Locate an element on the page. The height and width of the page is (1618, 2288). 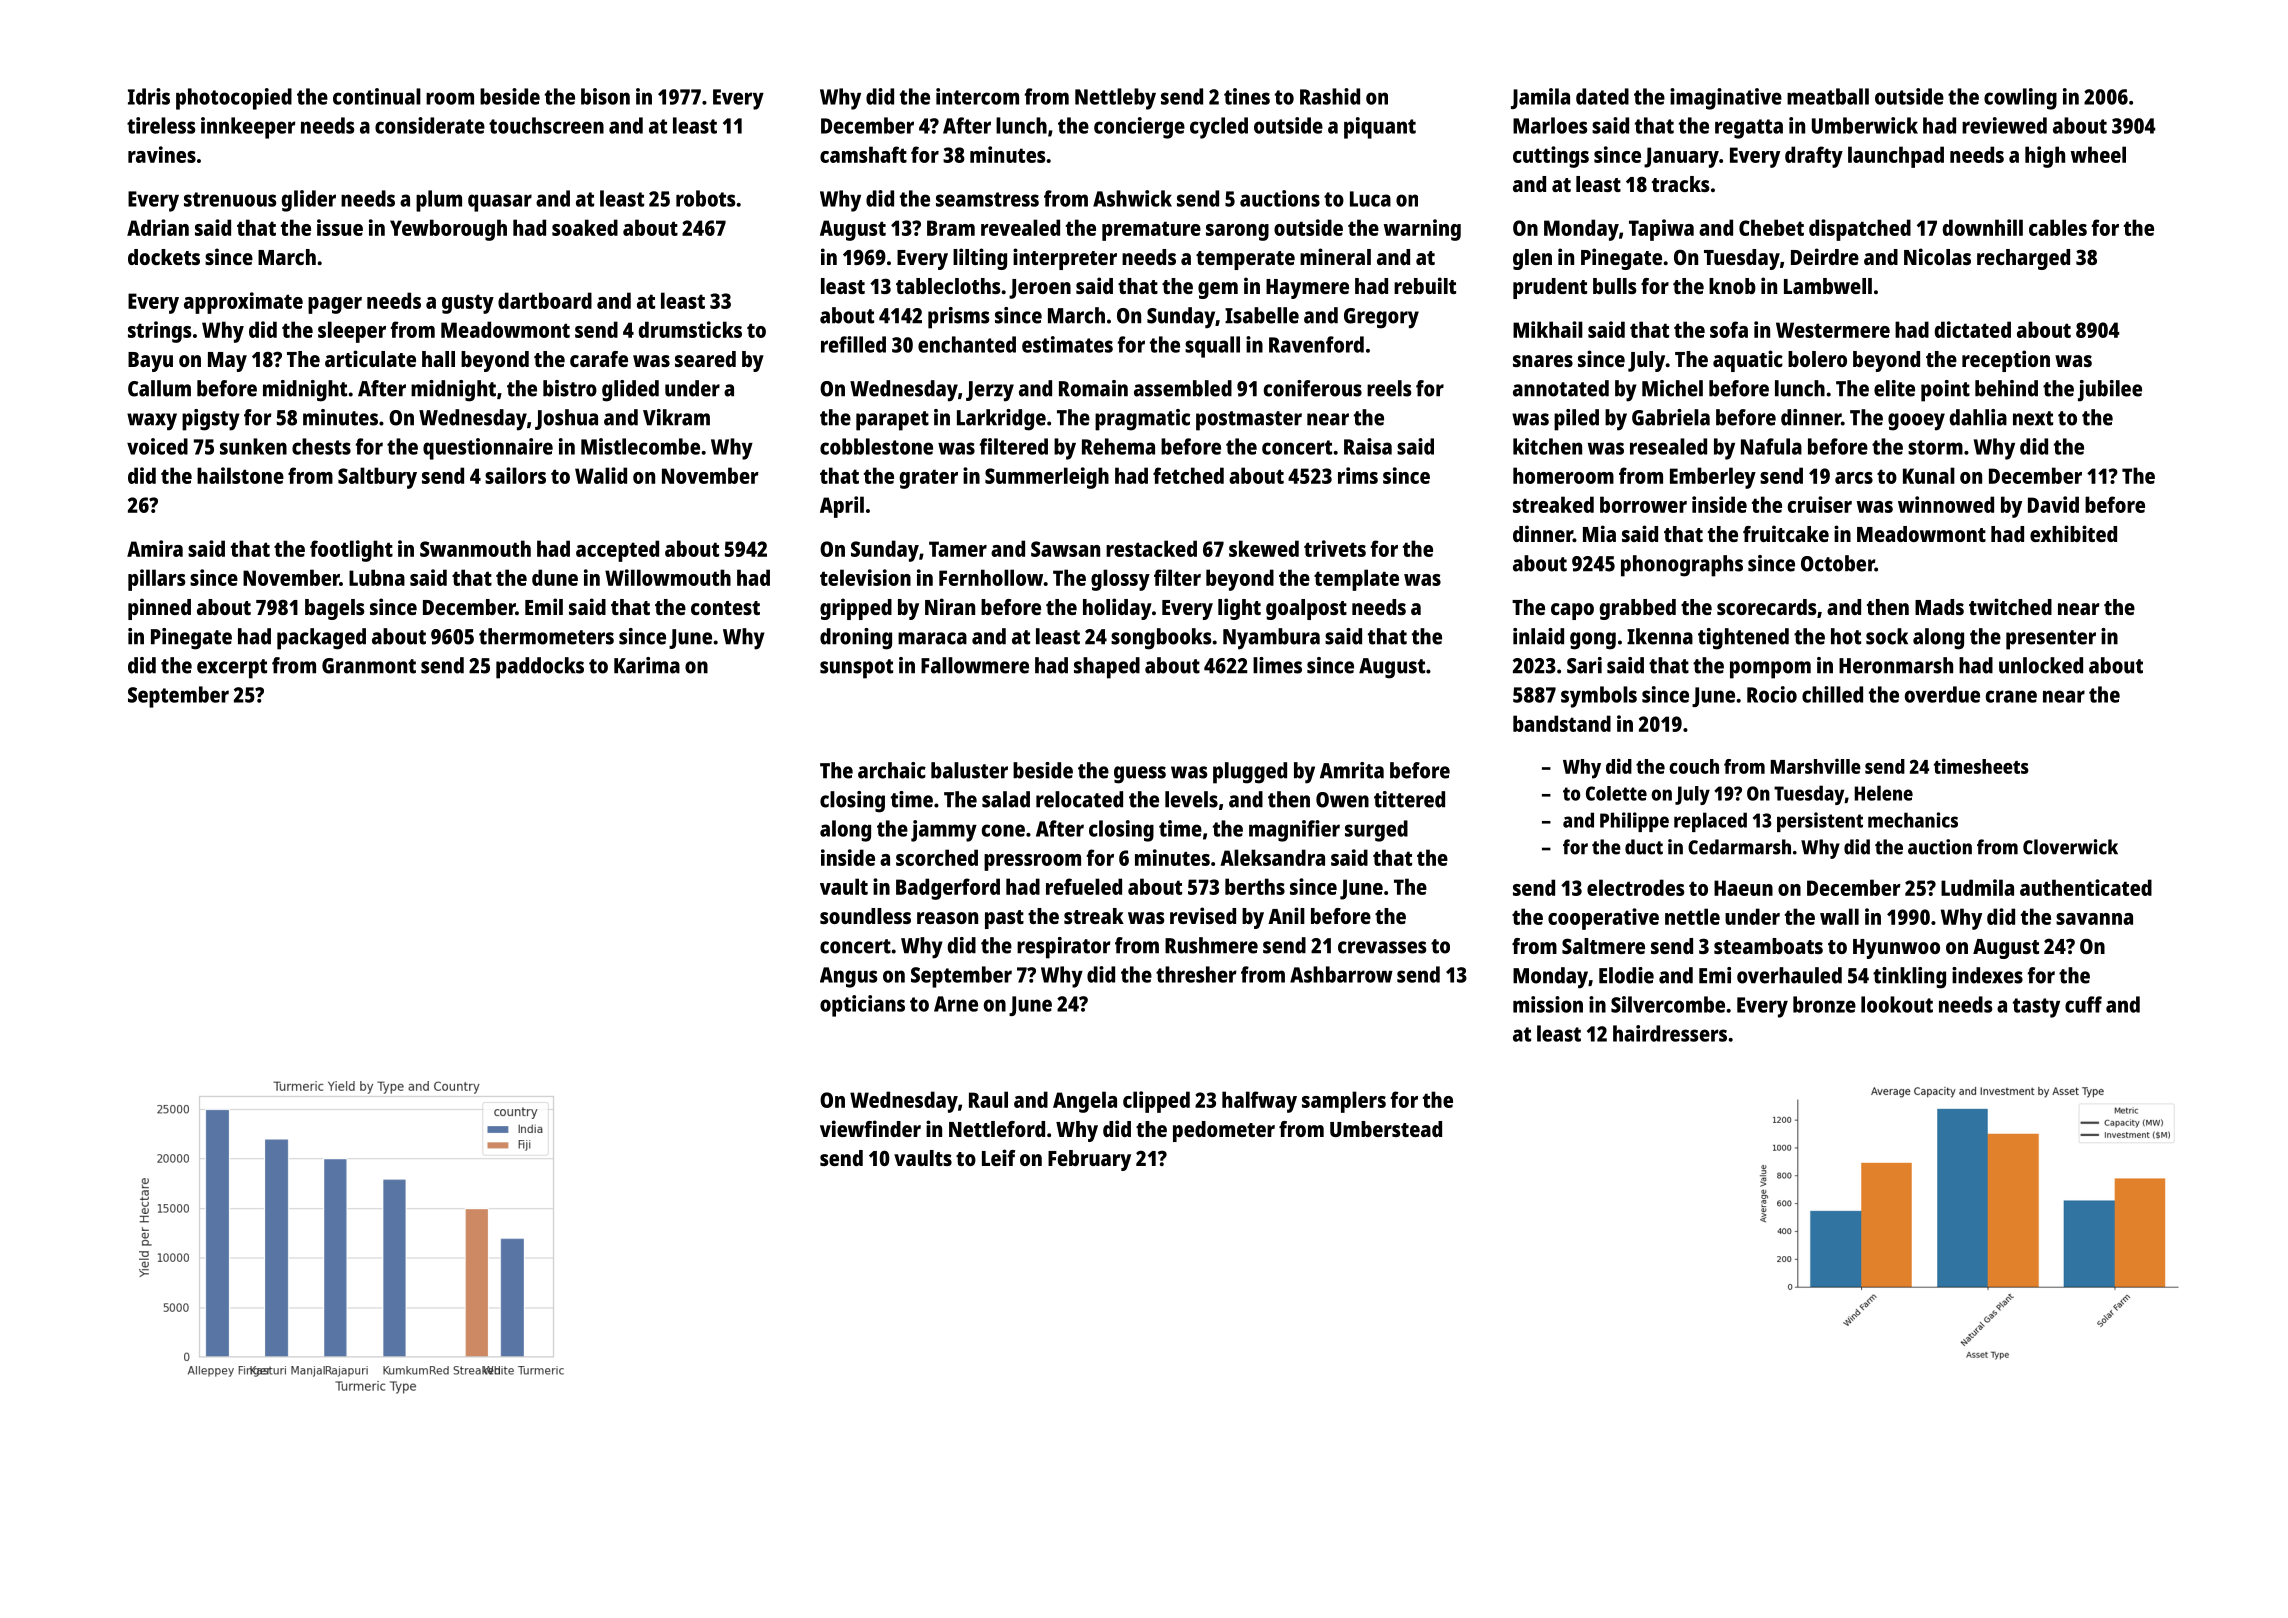
next is located at coordinates (2033, 418).
